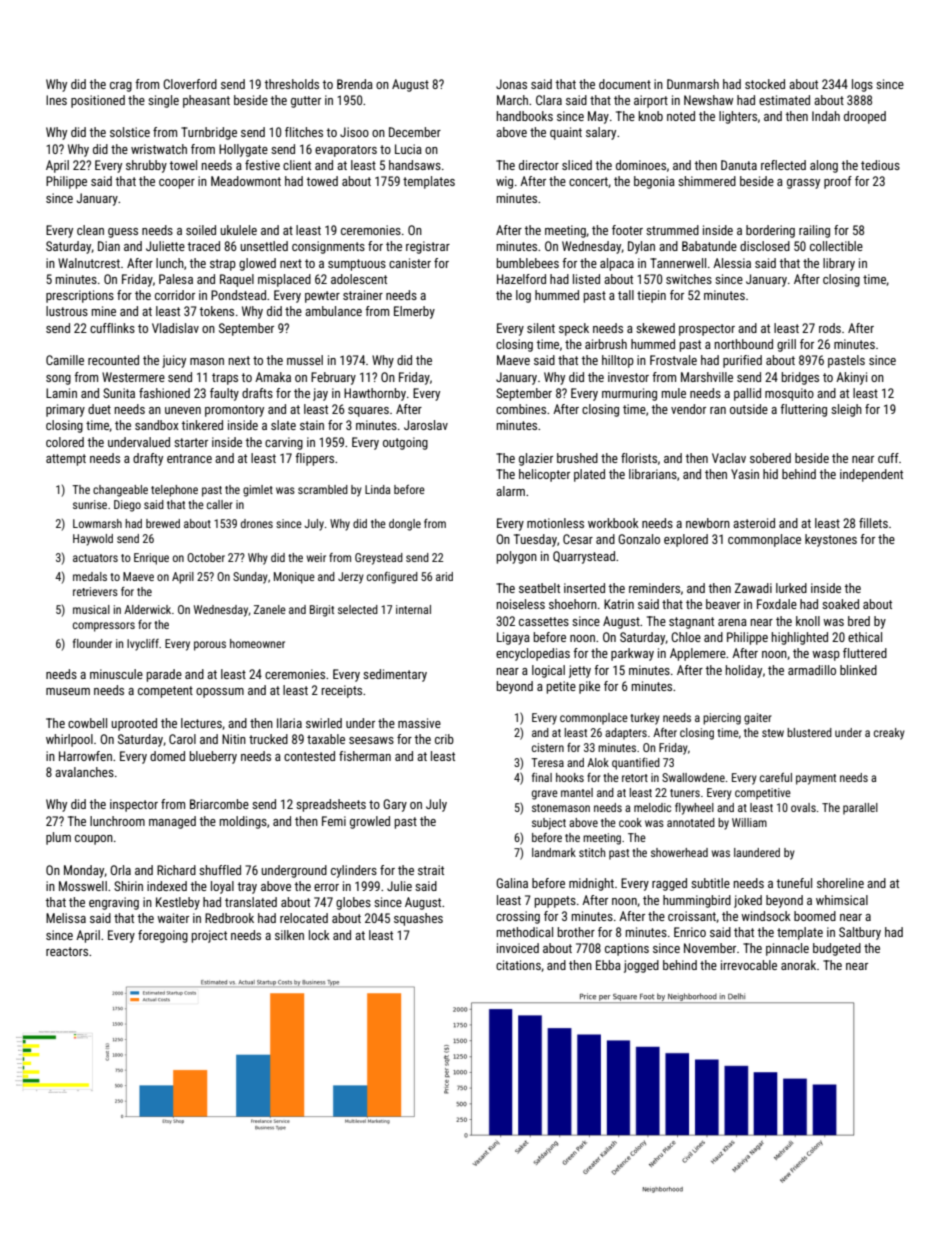 This screenshot has height=1233, width=952. Describe the element at coordinates (67, 311) in the screenshot. I see `lustrous` at that location.
